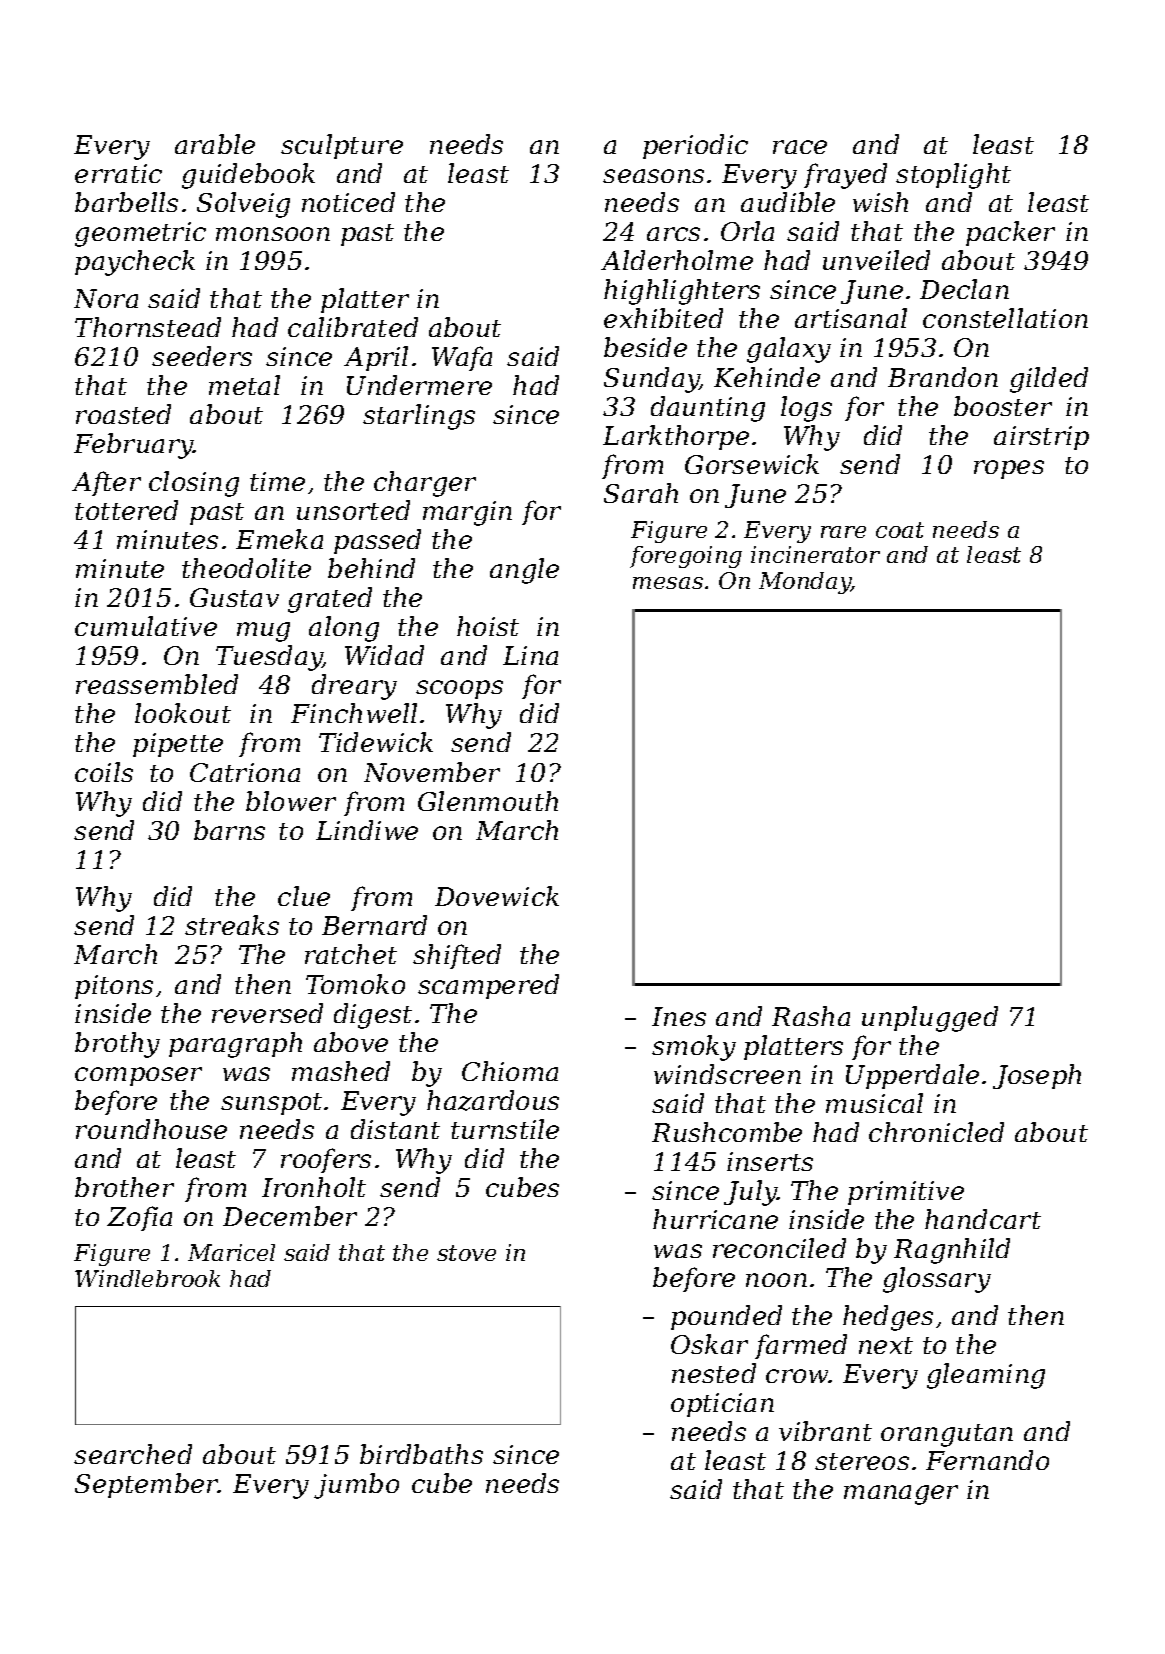  What do you see at coordinates (653, 176) in the image?
I see `seasons` at bounding box center [653, 176].
